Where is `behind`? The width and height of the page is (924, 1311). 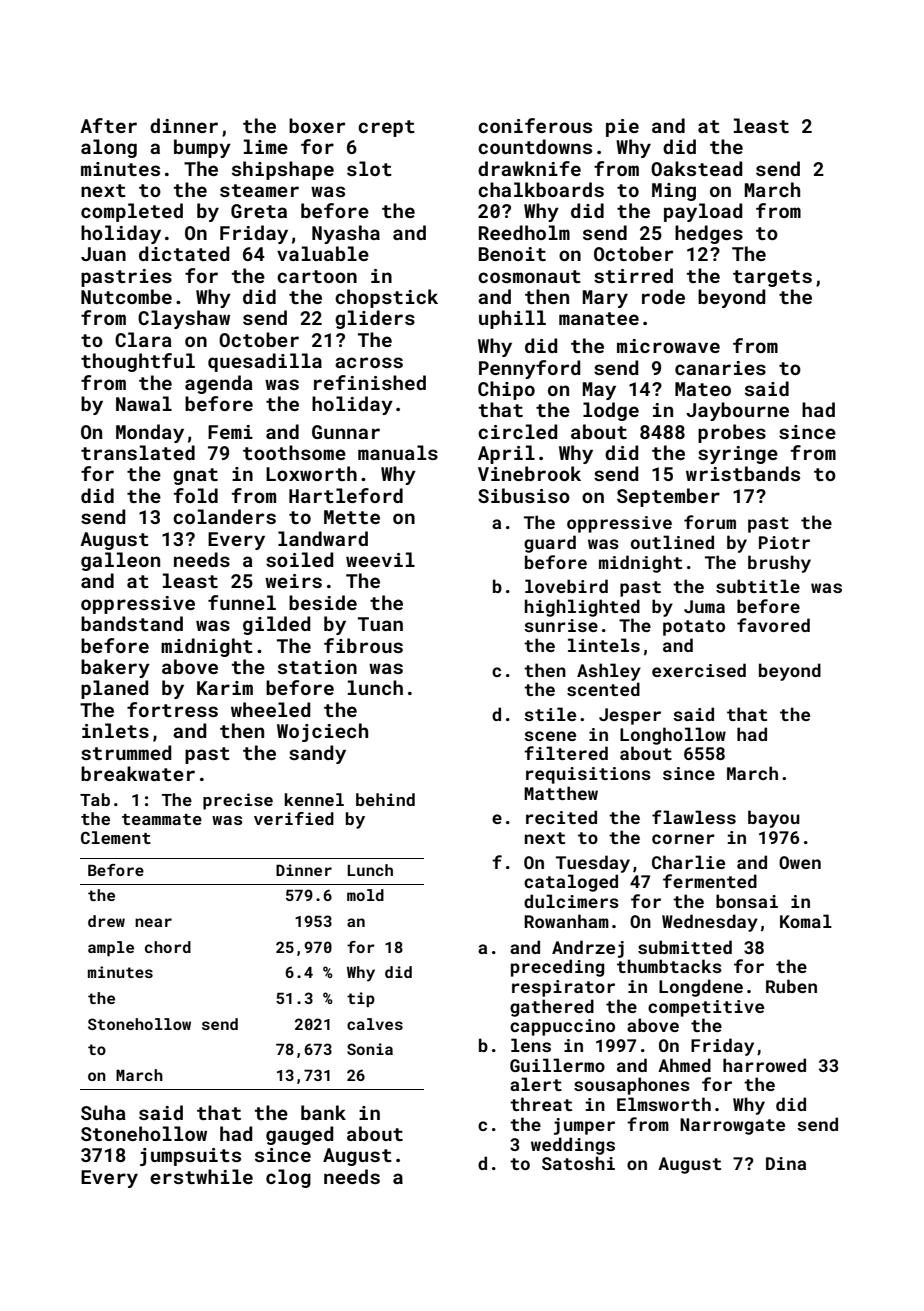 behind is located at coordinates (385, 799).
